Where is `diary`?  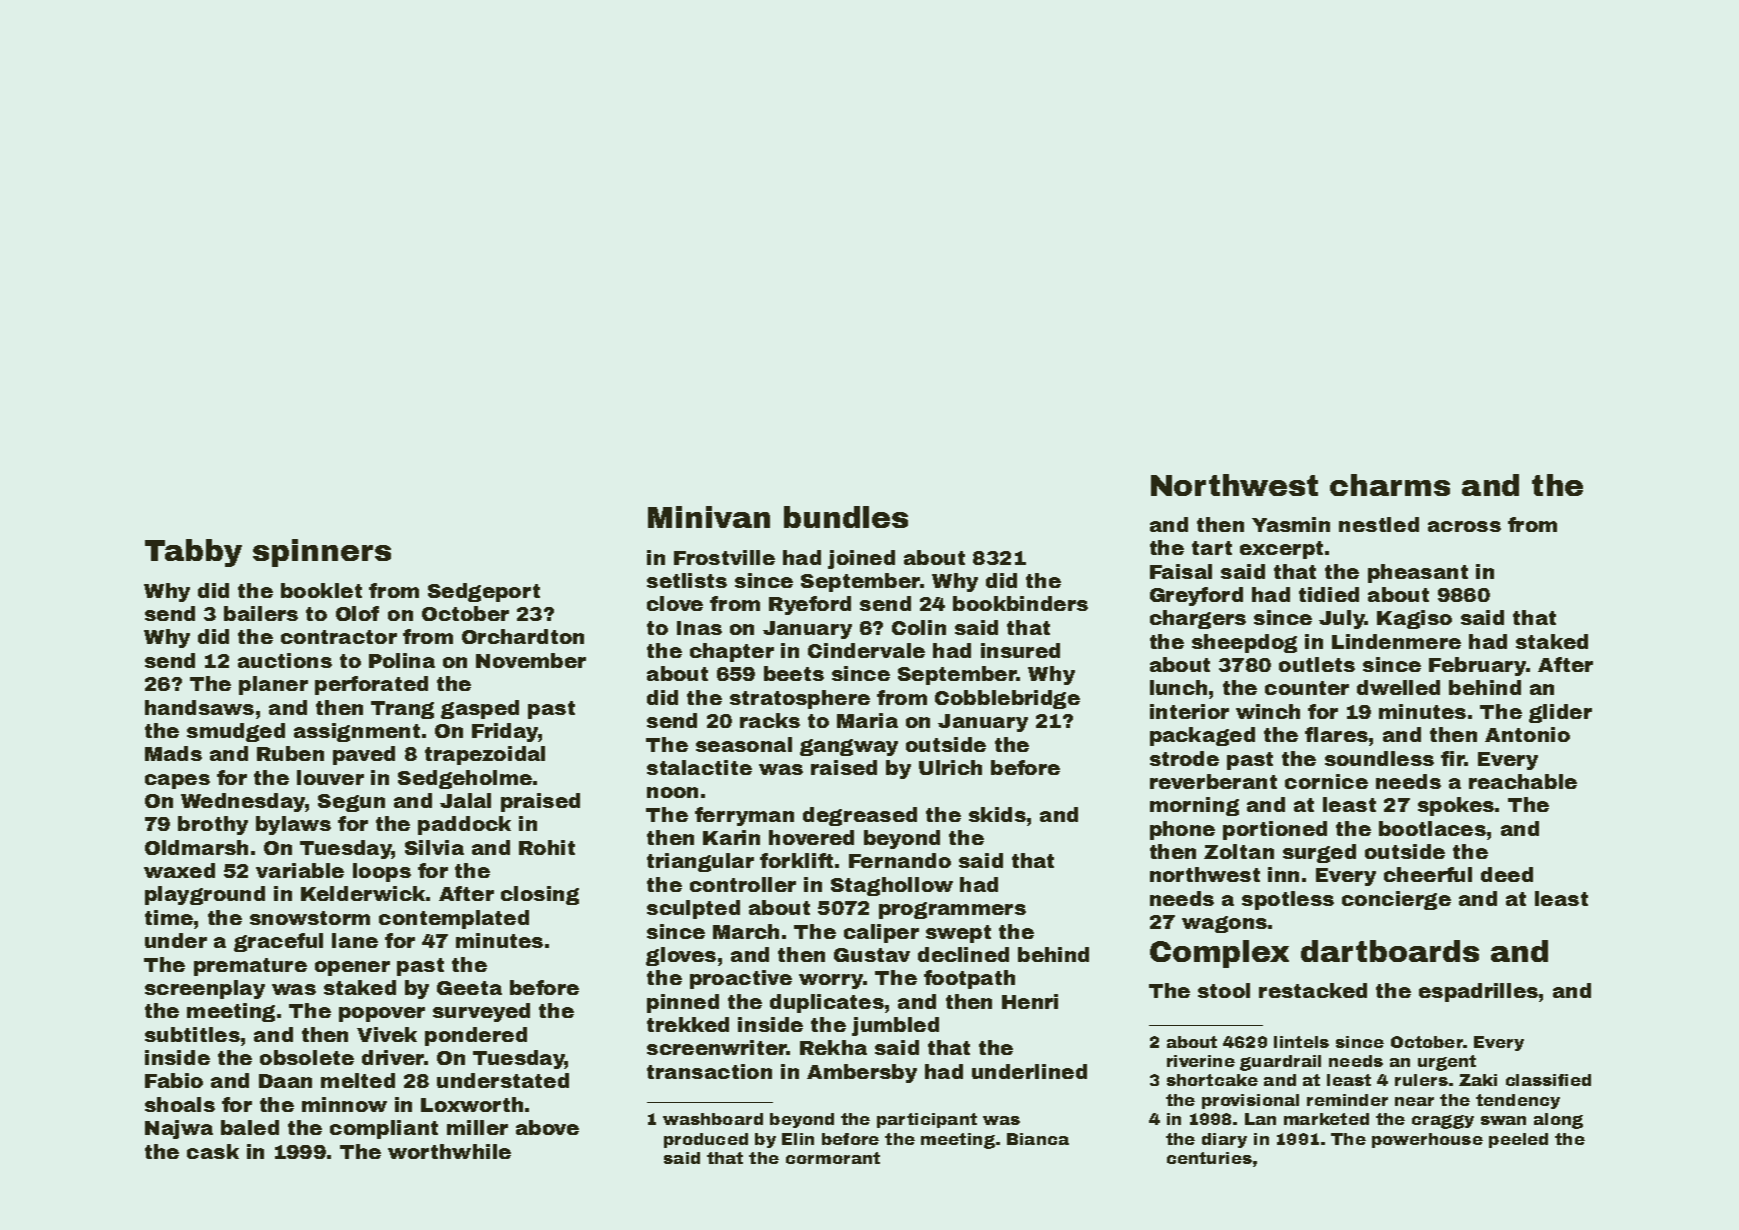
diary is located at coordinates (1224, 1140).
